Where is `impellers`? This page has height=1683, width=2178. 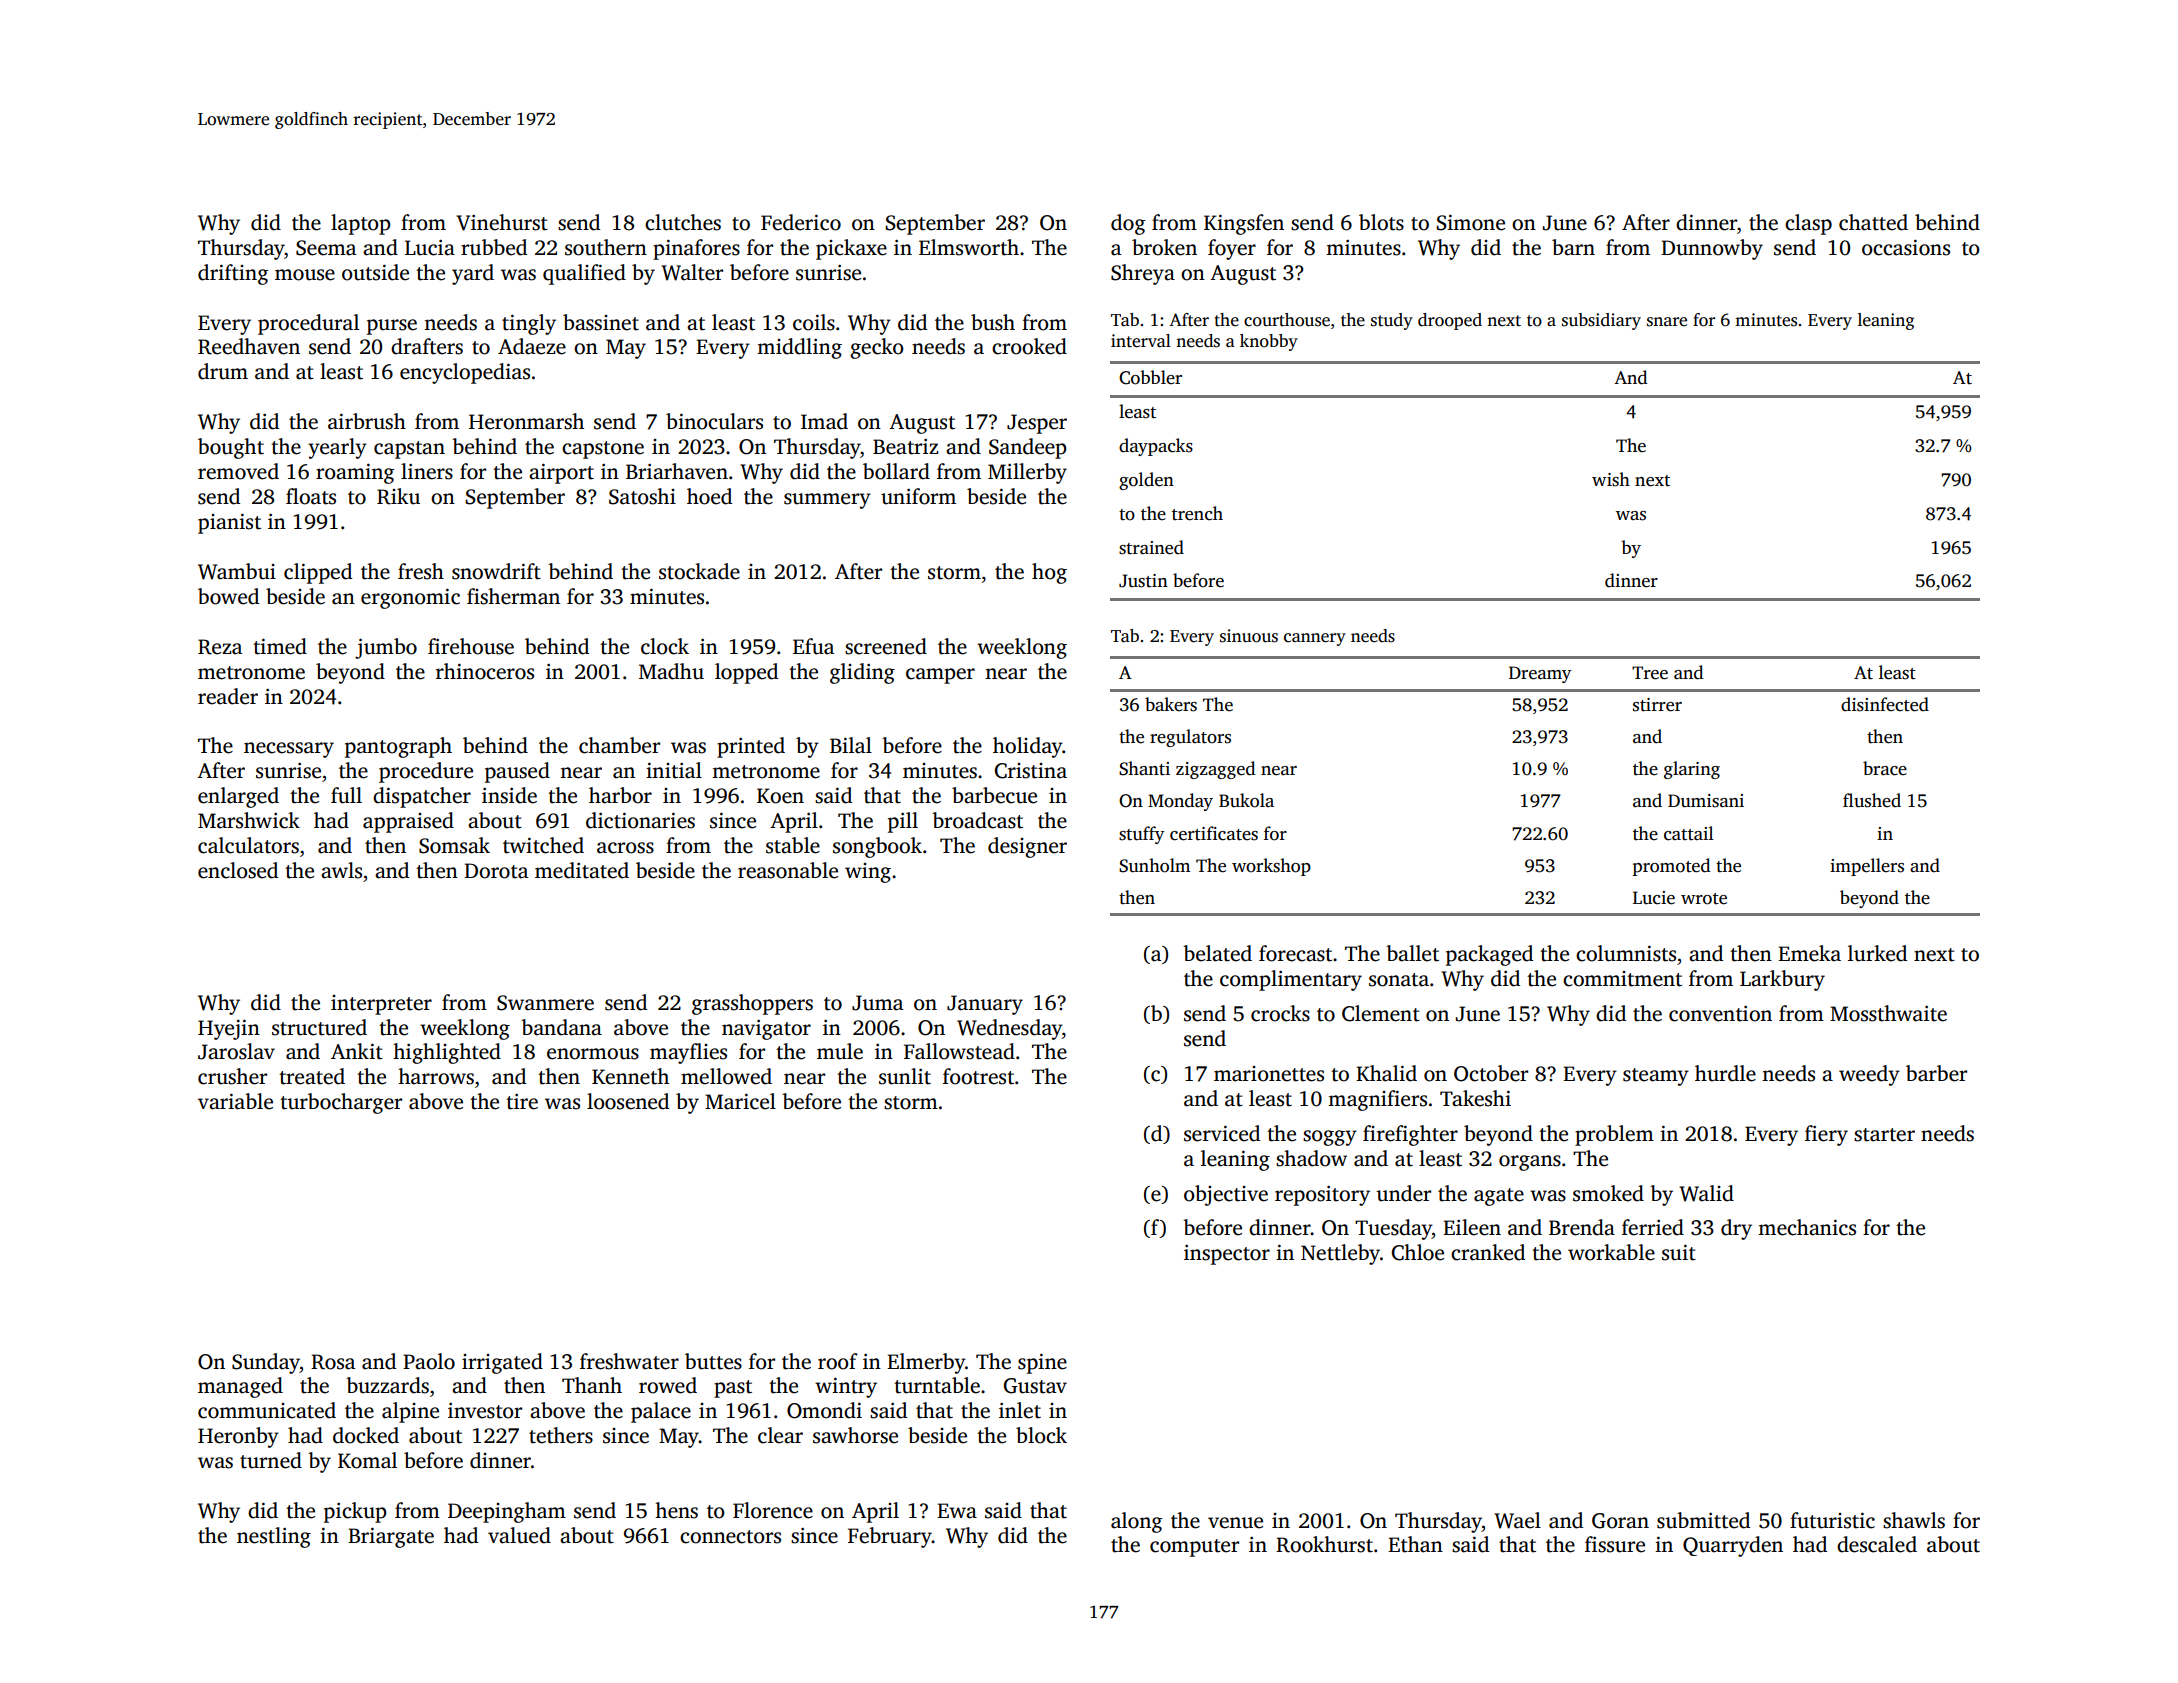 impellers is located at coordinates (1867, 867).
